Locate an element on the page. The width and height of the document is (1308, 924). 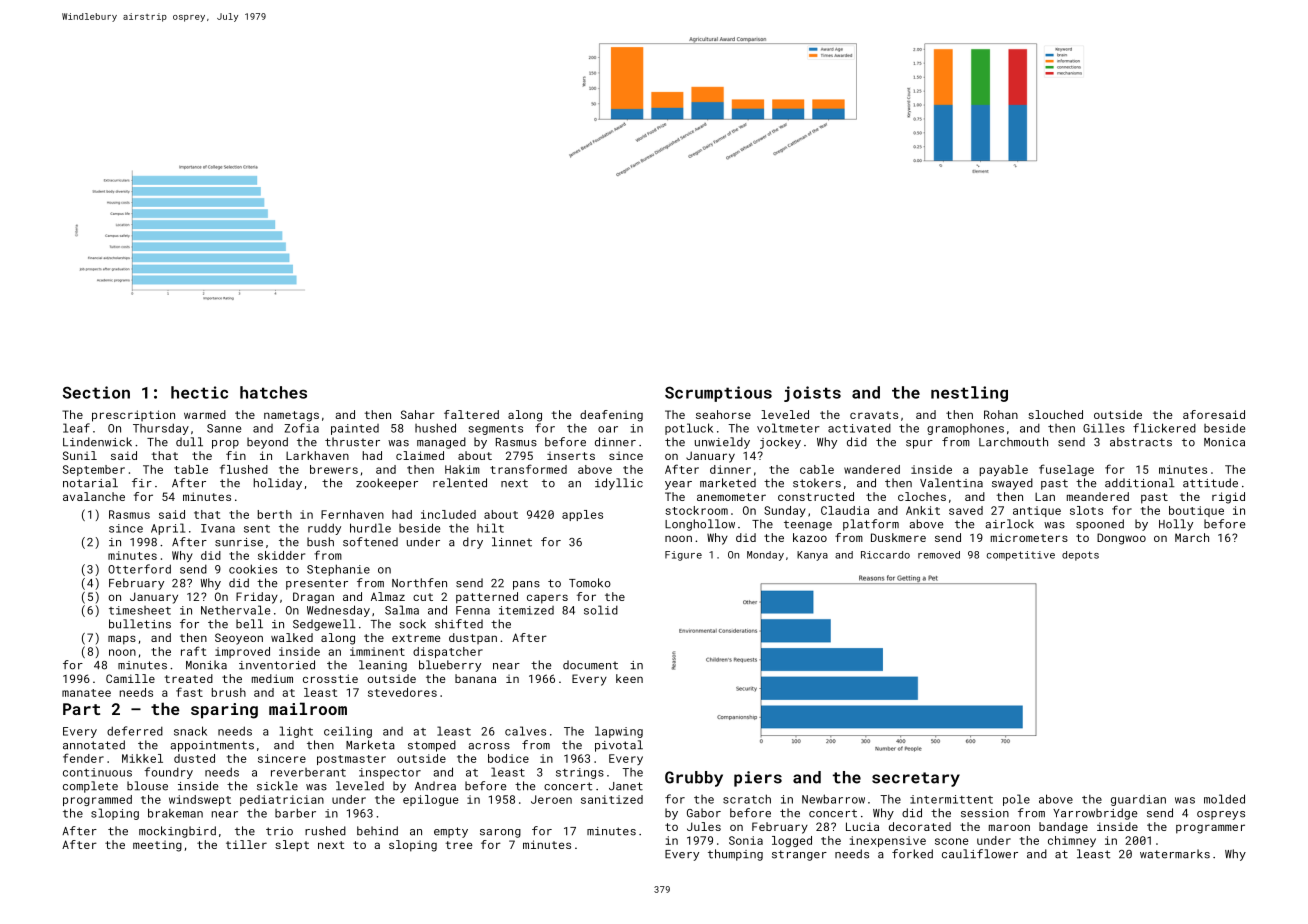
thumping is located at coordinates (735, 855).
